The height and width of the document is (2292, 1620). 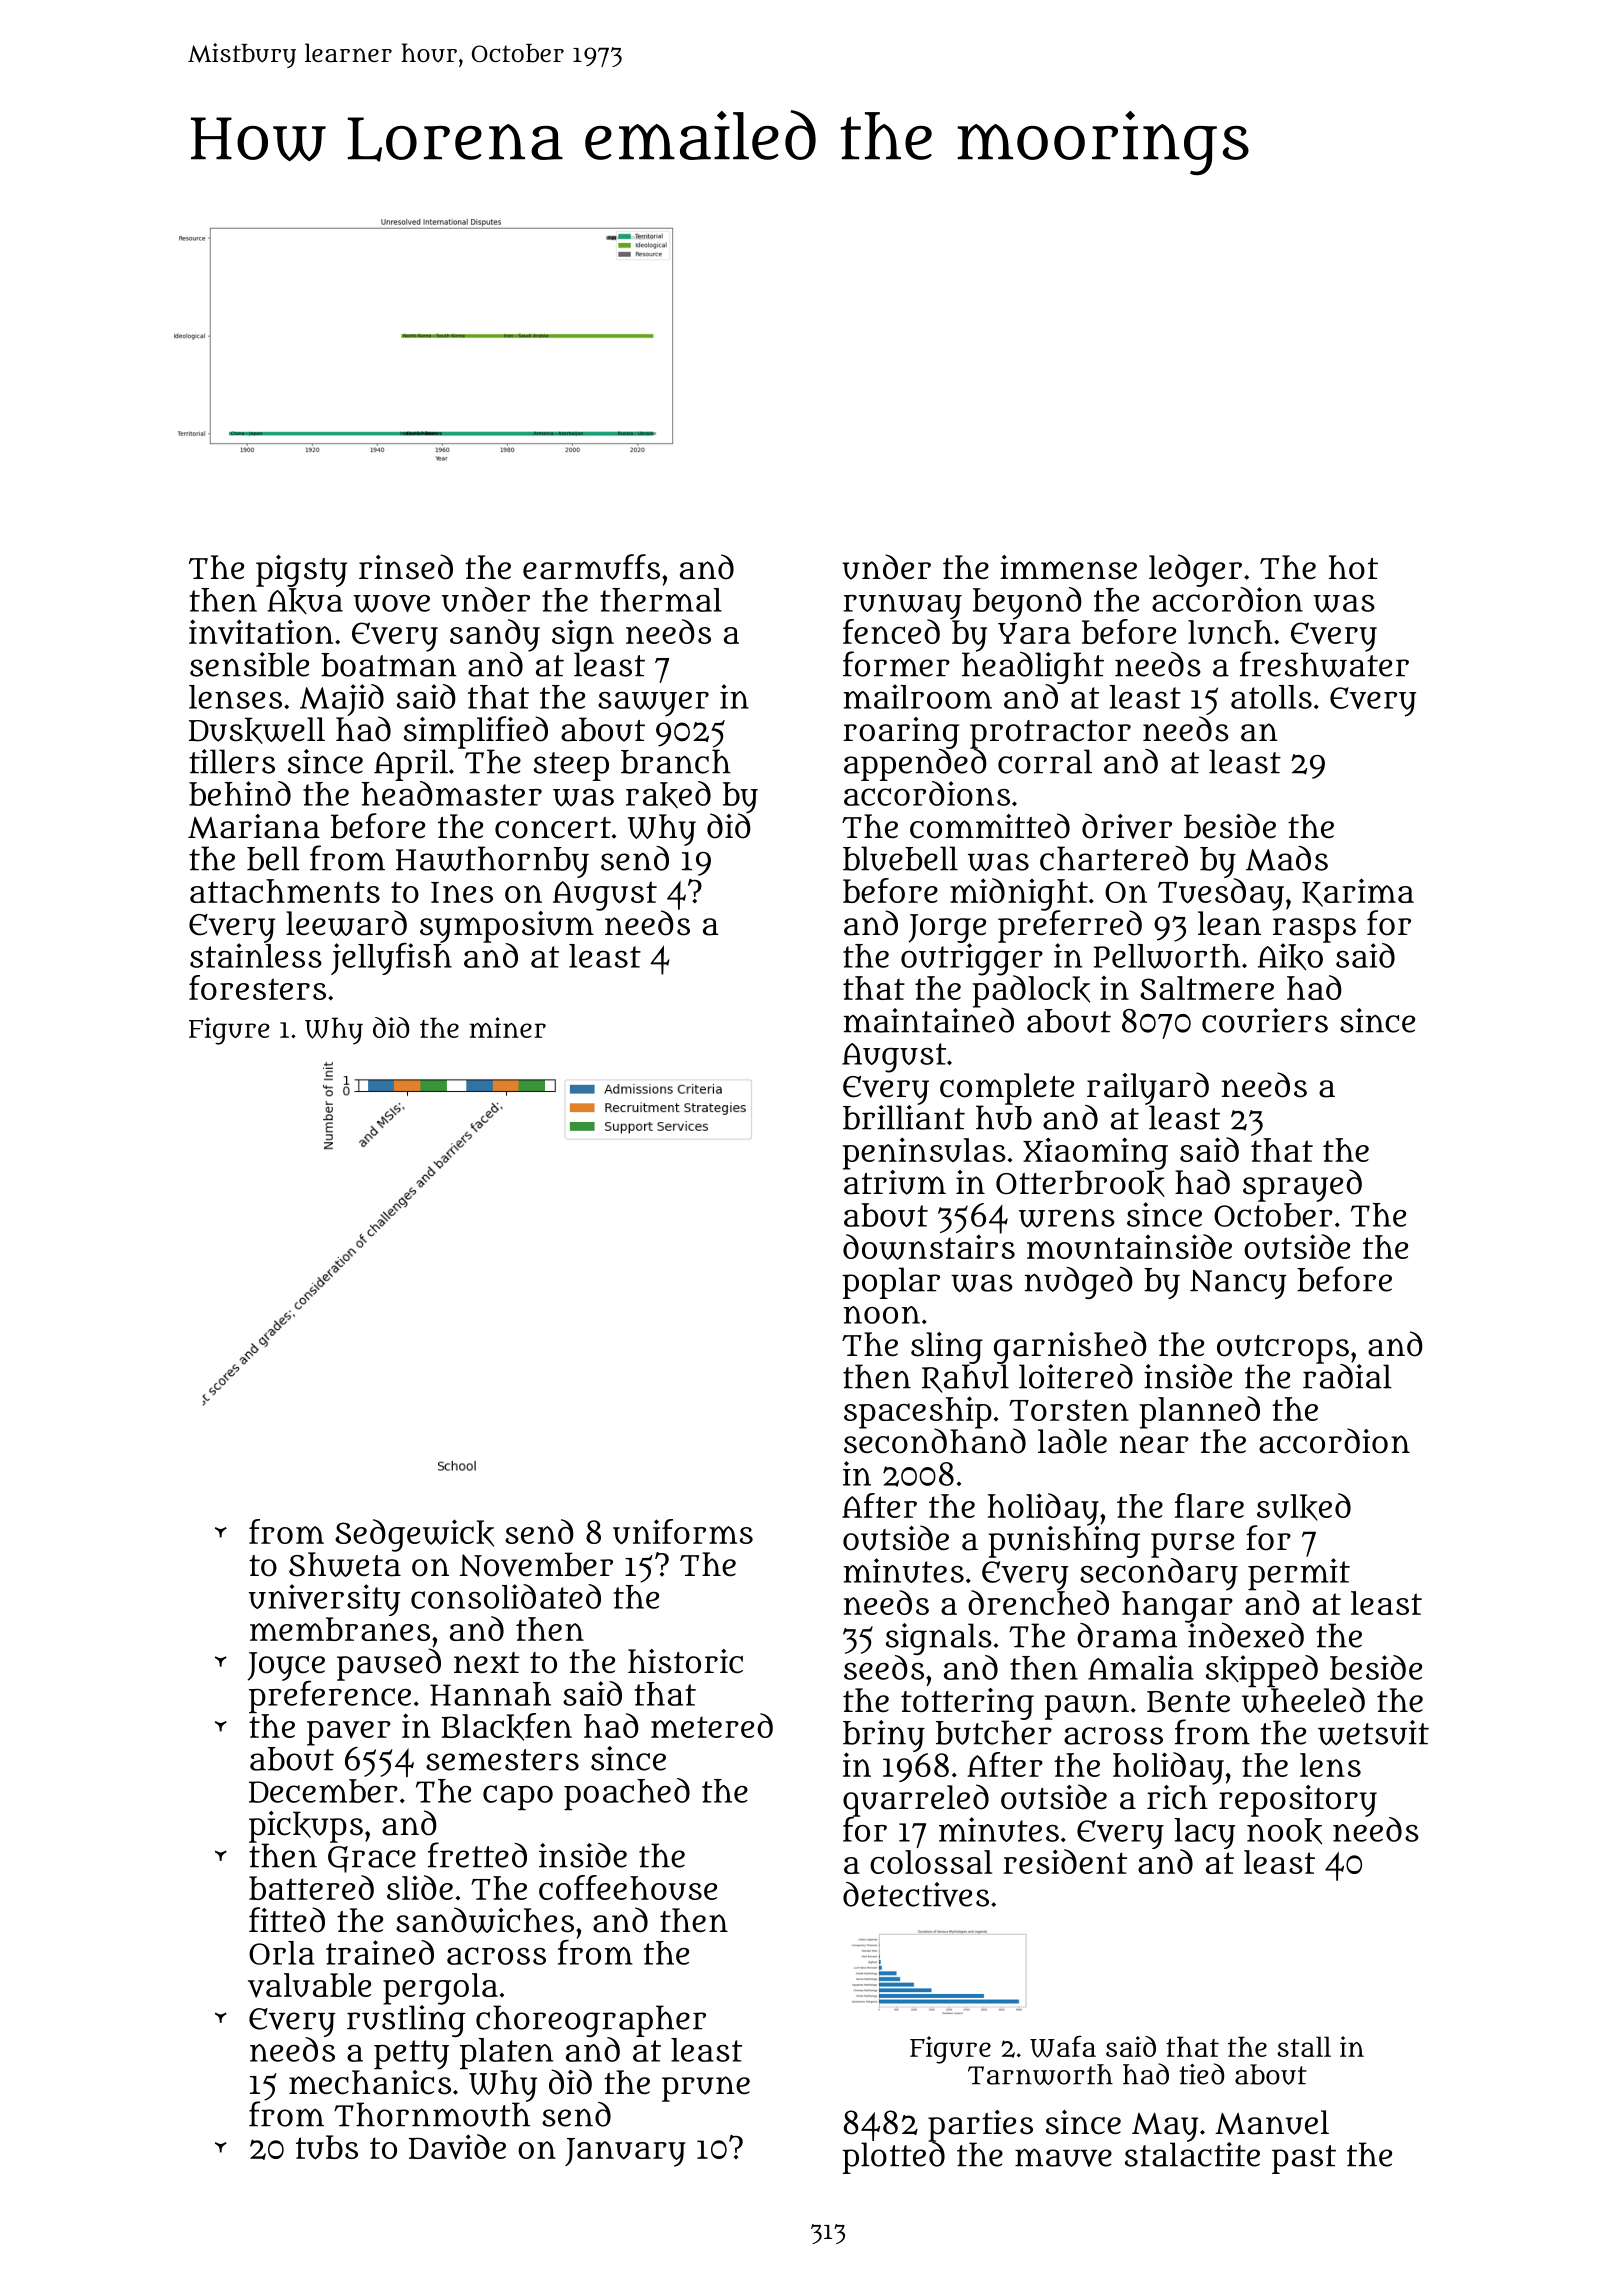 I want to click on loitered, so click(x=1076, y=1376).
